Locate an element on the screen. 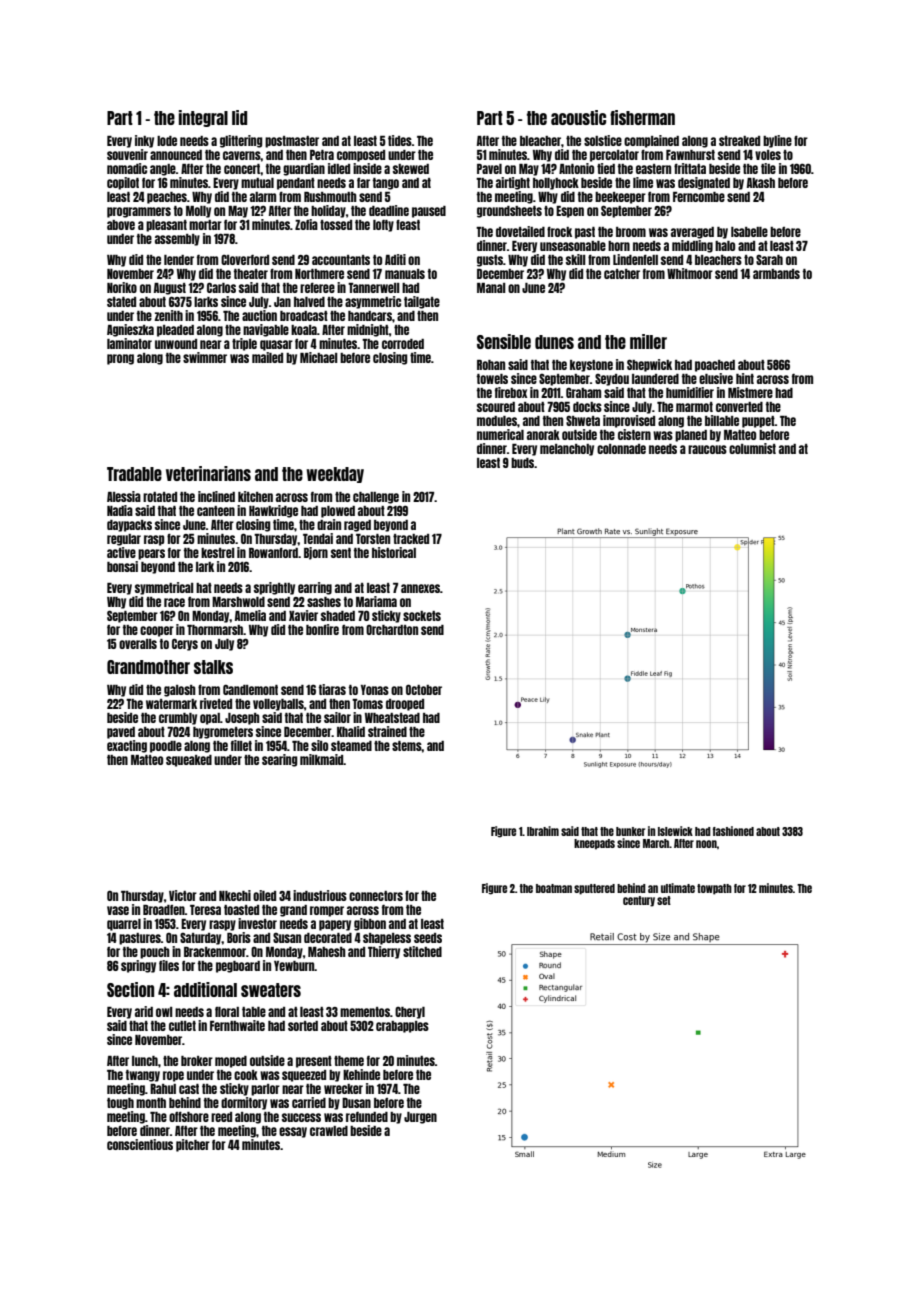  columnist is located at coordinates (752, 448).
